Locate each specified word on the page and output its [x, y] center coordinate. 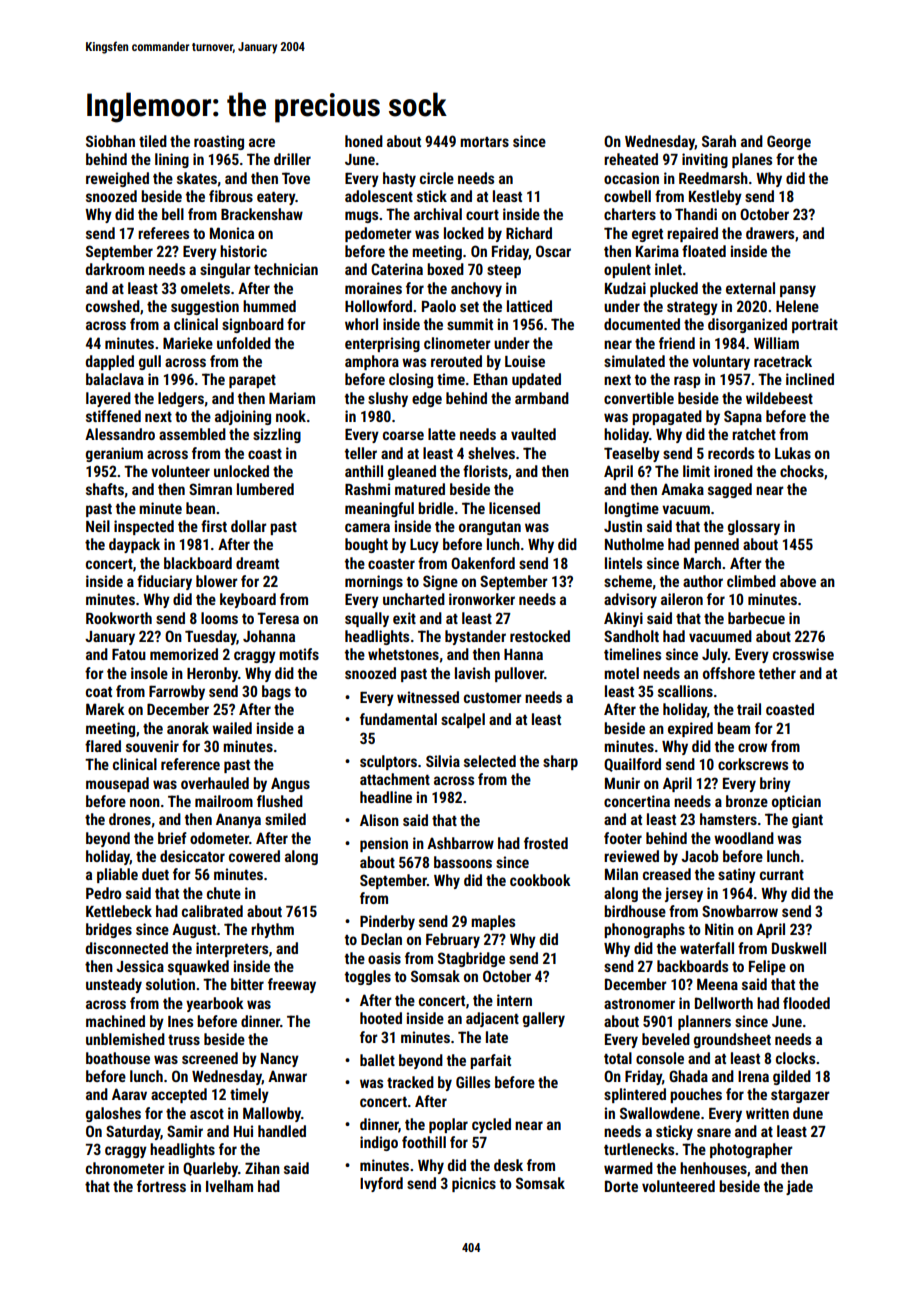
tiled [153, 141]
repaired [692, 234]
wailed [232, 728]
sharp [560, 762]
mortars [484, 142]
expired [690, 729]
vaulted [533, 434]
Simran [210, 489]
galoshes [113, 1114]
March [702, 563]
